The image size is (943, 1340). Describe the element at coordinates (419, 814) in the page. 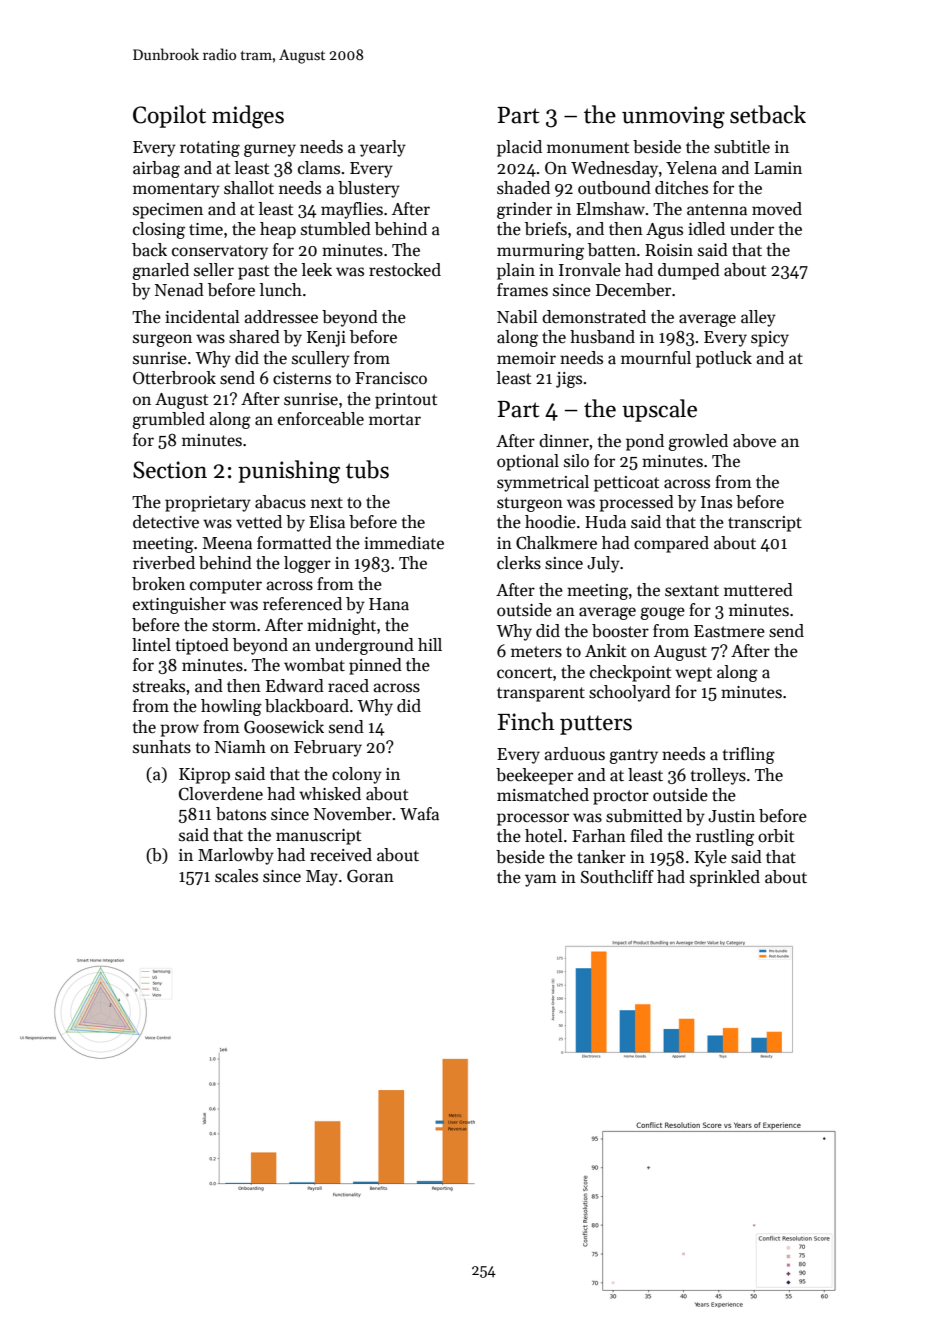

I see `Wafa` at that location.
